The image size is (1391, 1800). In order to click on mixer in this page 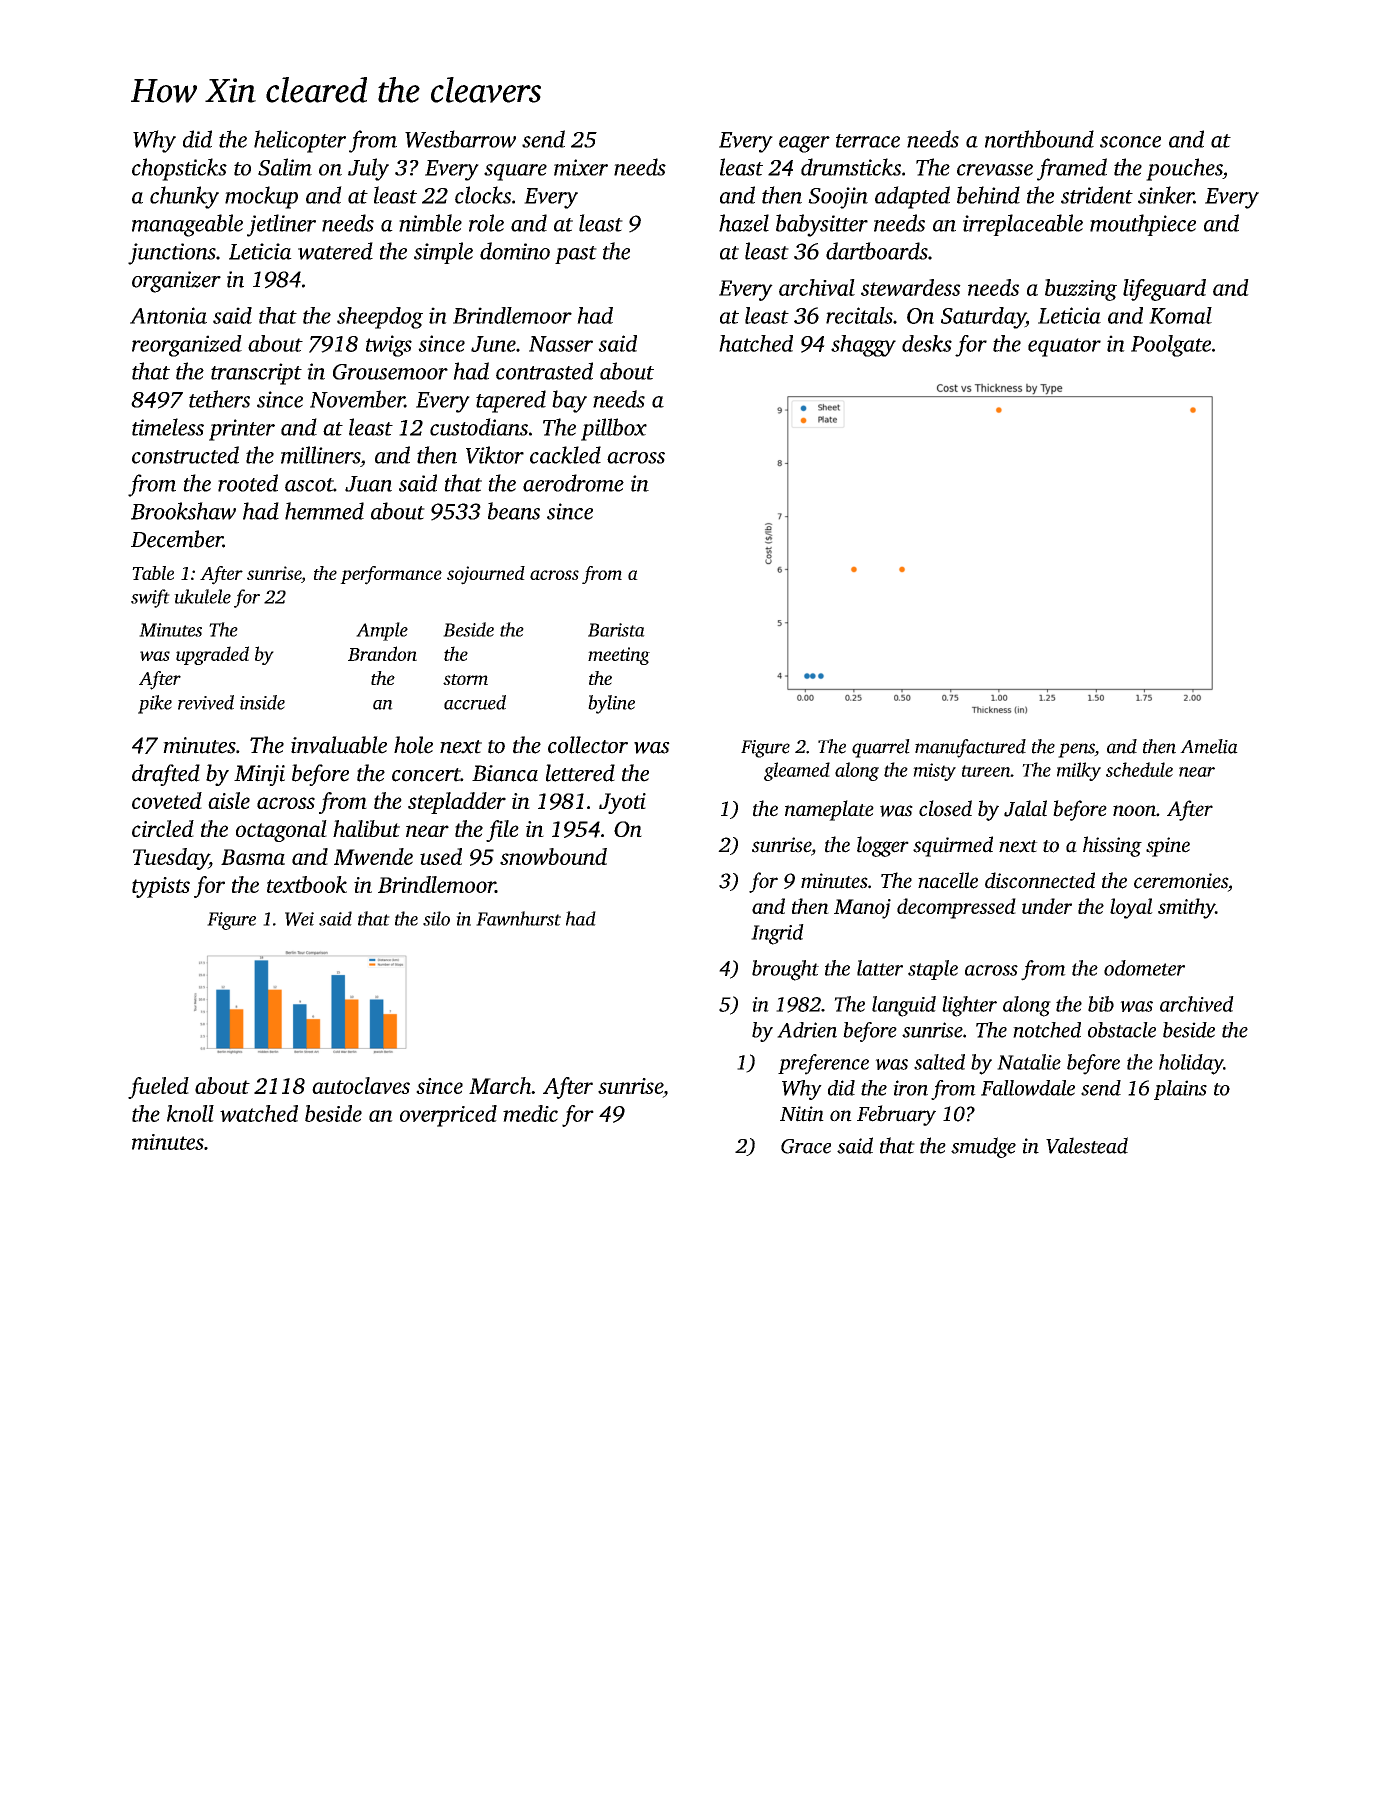, I will do `click(581, 167)`.
